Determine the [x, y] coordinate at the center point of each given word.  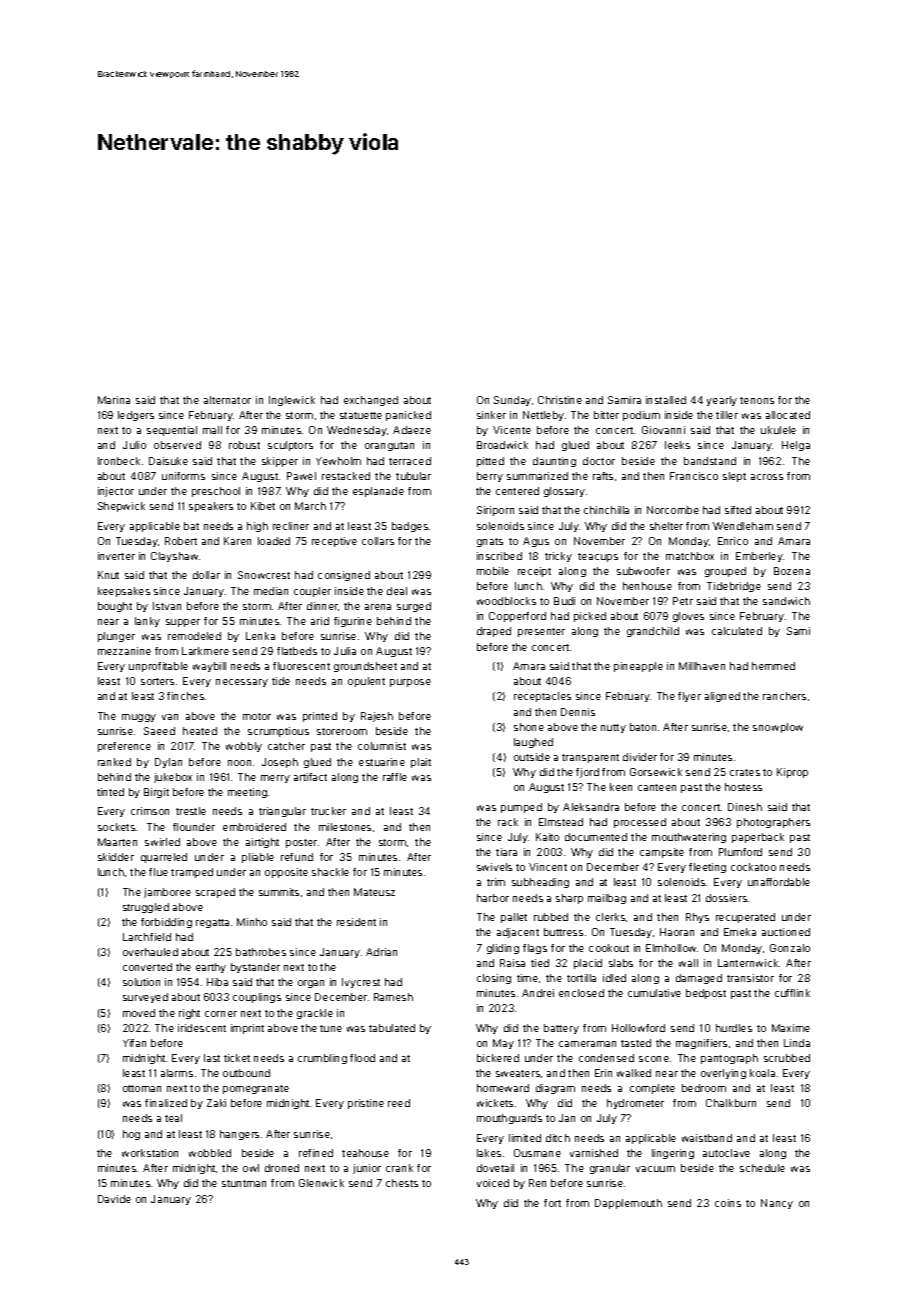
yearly [722, 401]
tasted [636, 1043]
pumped [521, 808]
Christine [560, 400]
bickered [498, 1058]
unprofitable [158, 667]
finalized [166, 1103]
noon [239, 763]
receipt [534, 572]
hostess [743, 787]
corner [221, 1014]
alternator [227, 400]
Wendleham [743, 526]
